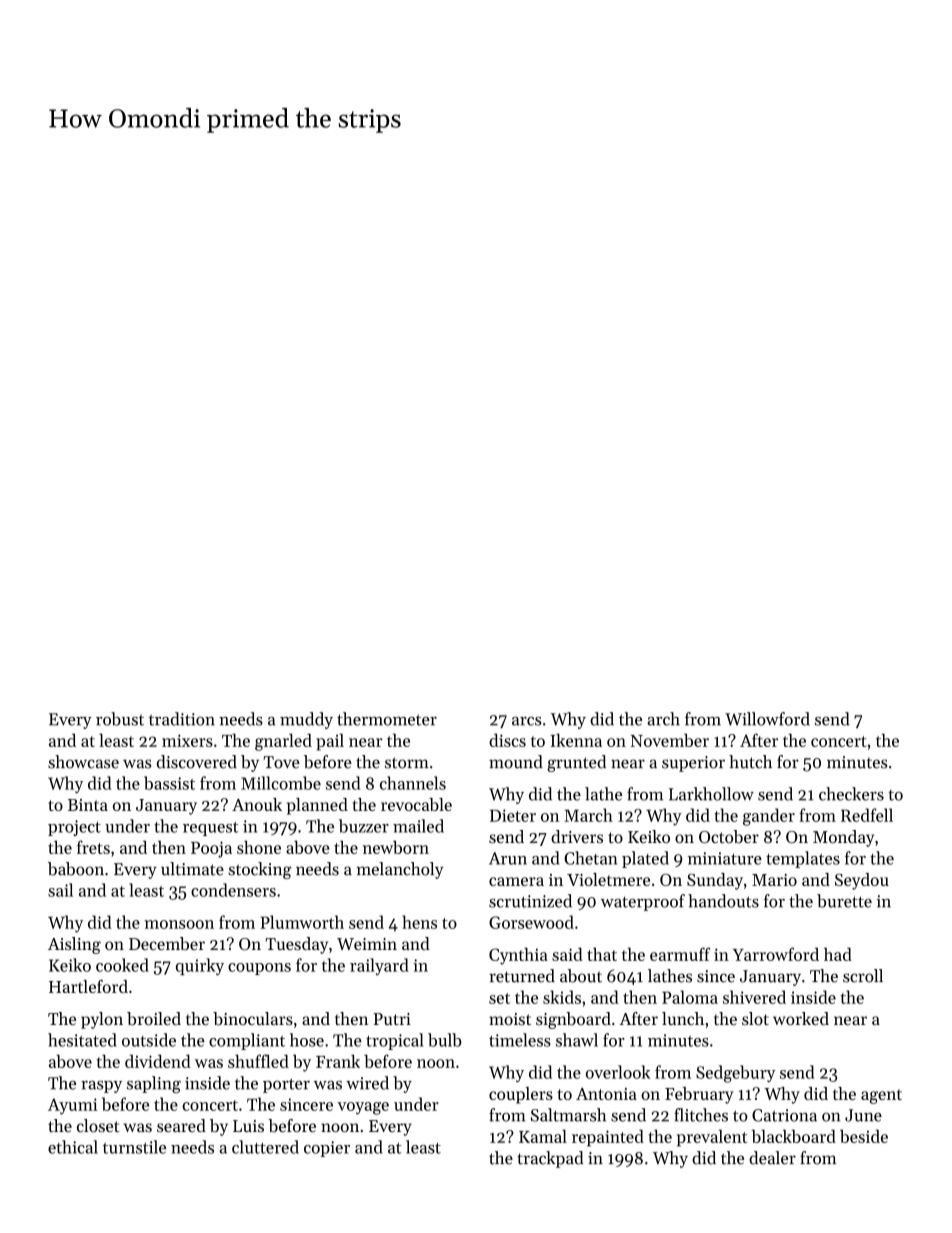  I want to click on returned, so click(522, 976).
